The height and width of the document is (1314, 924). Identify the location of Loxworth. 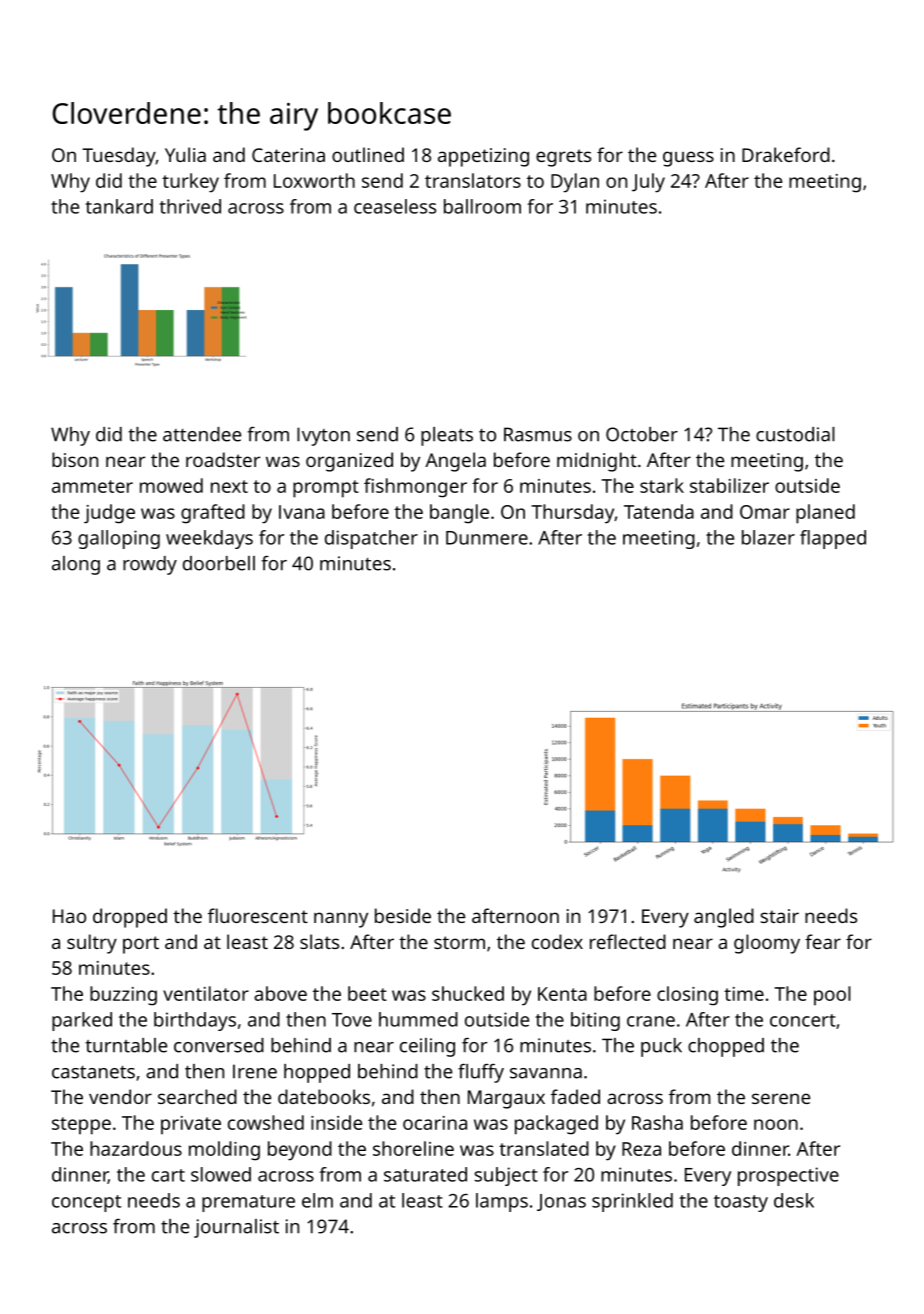
(314, 180).
